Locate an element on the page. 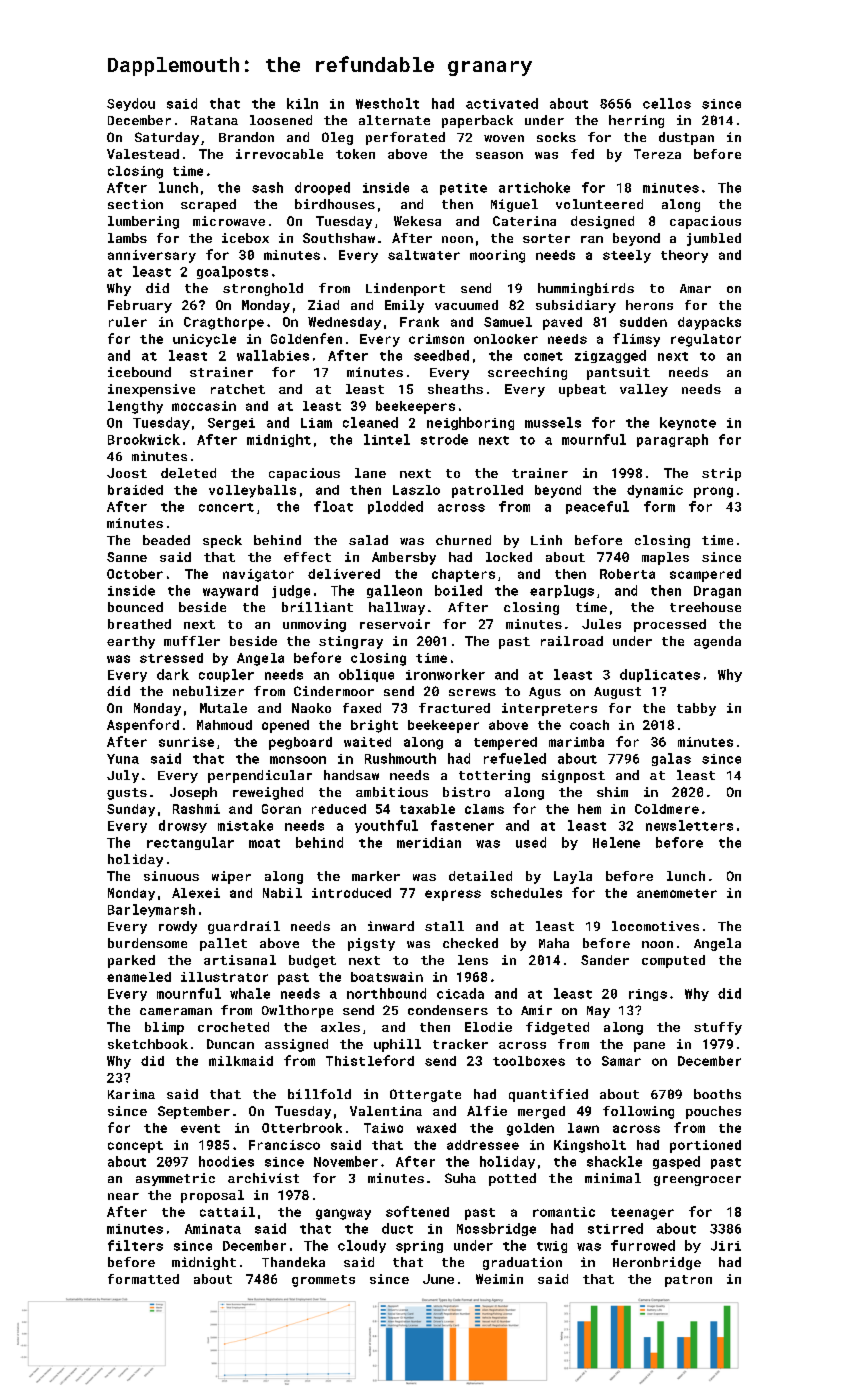 This image has width=849, height=1400. potted is located at coordinates (512, 1179).
